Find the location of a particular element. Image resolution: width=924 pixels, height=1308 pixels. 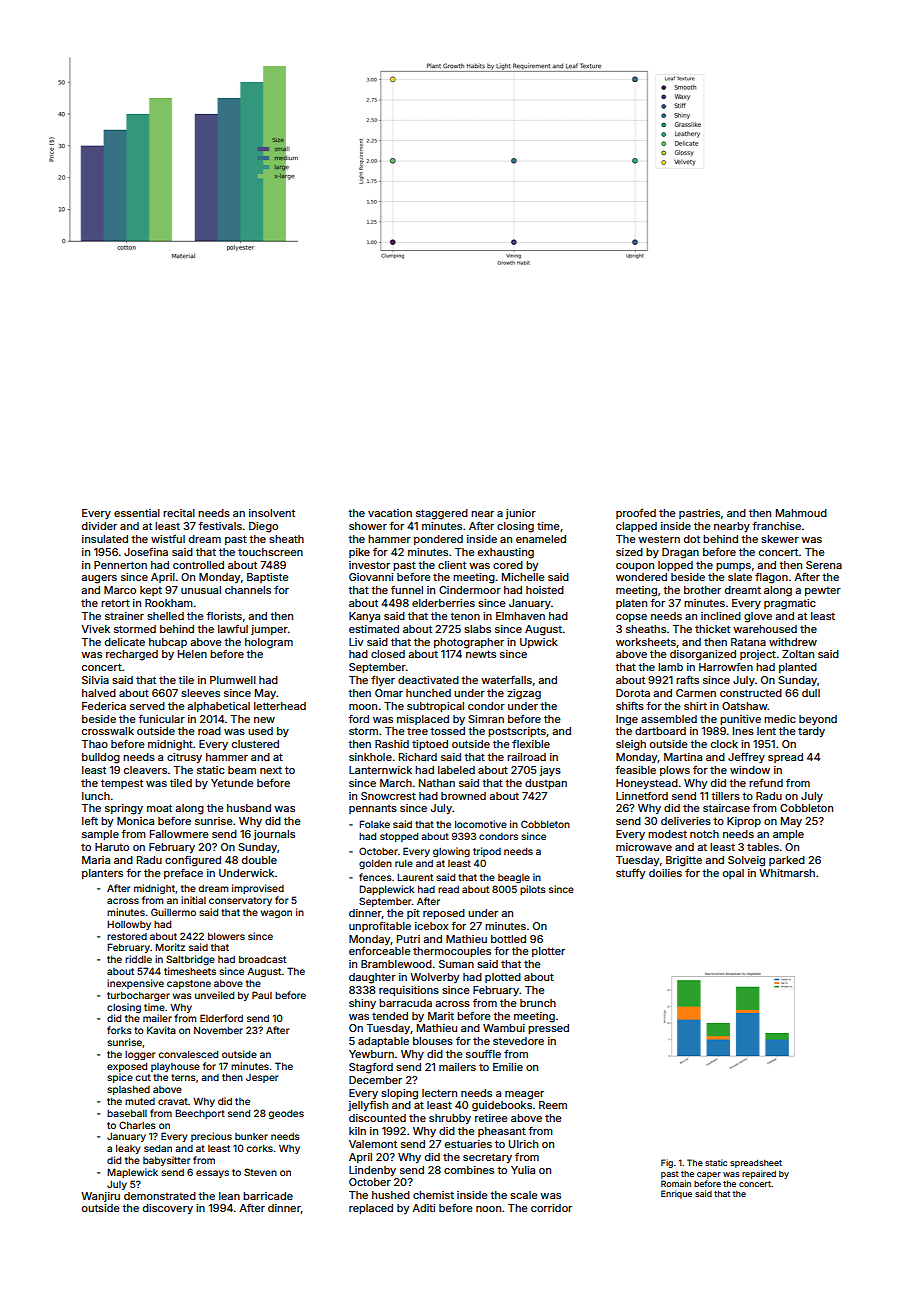

Emilie is located at coordinates (508, 1067).
